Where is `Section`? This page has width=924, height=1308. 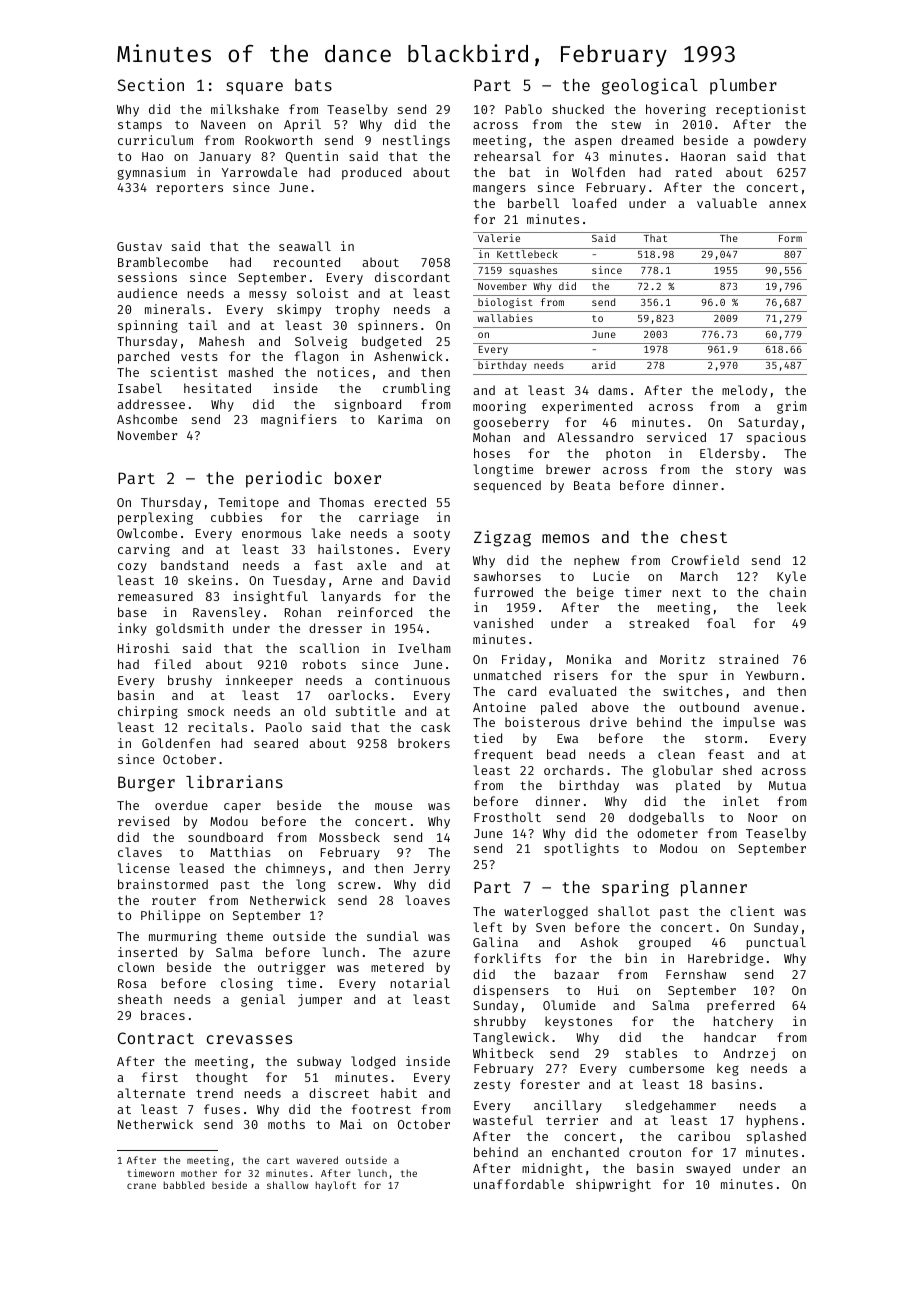
Section is located at coordinates (150, 84).
